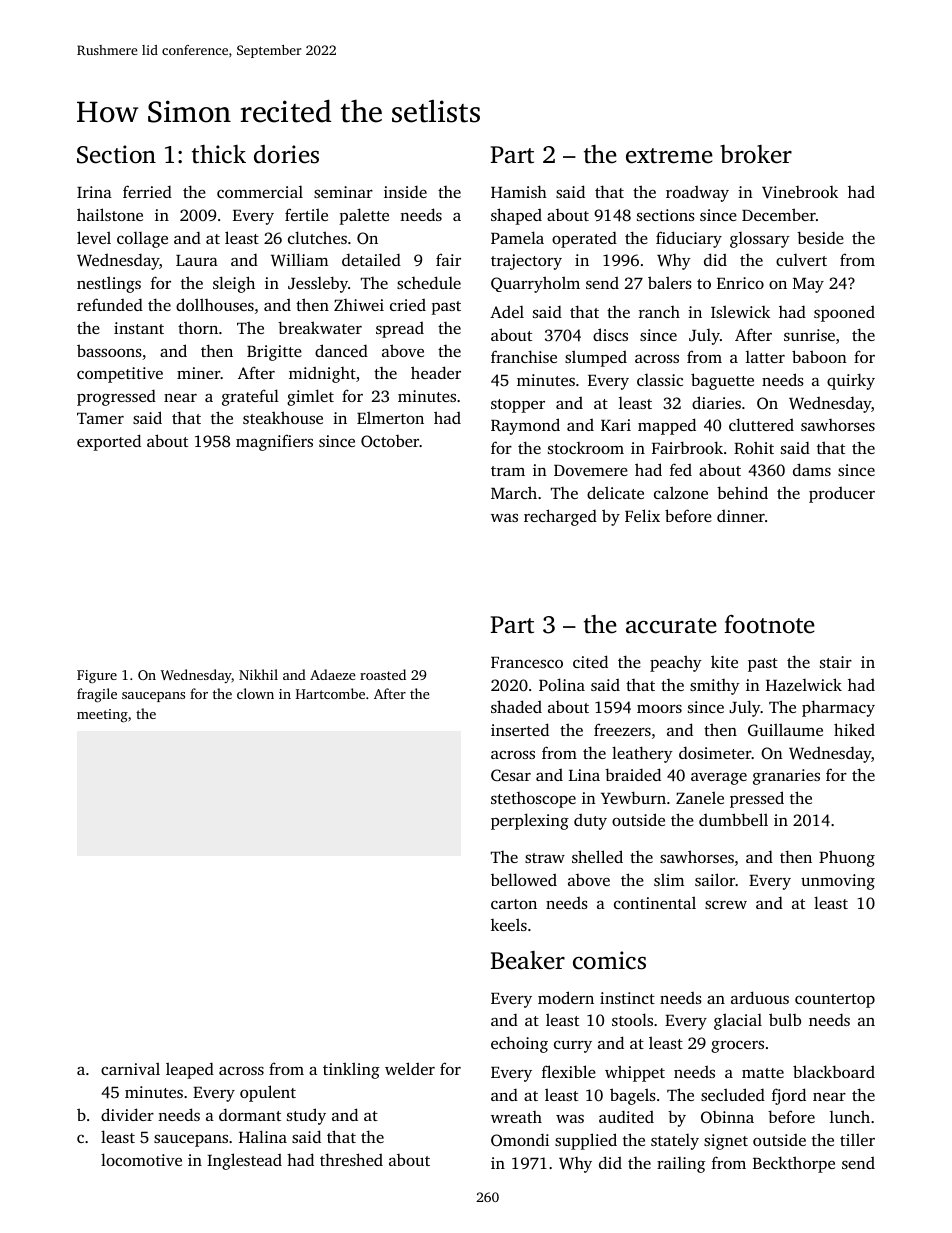 Image resolution: width=952 pixels, height=1233 pixels. What do you see at coordinates (527, 662) in the screenshot?
I see `Francesco` at bounding box center [527, 662].
